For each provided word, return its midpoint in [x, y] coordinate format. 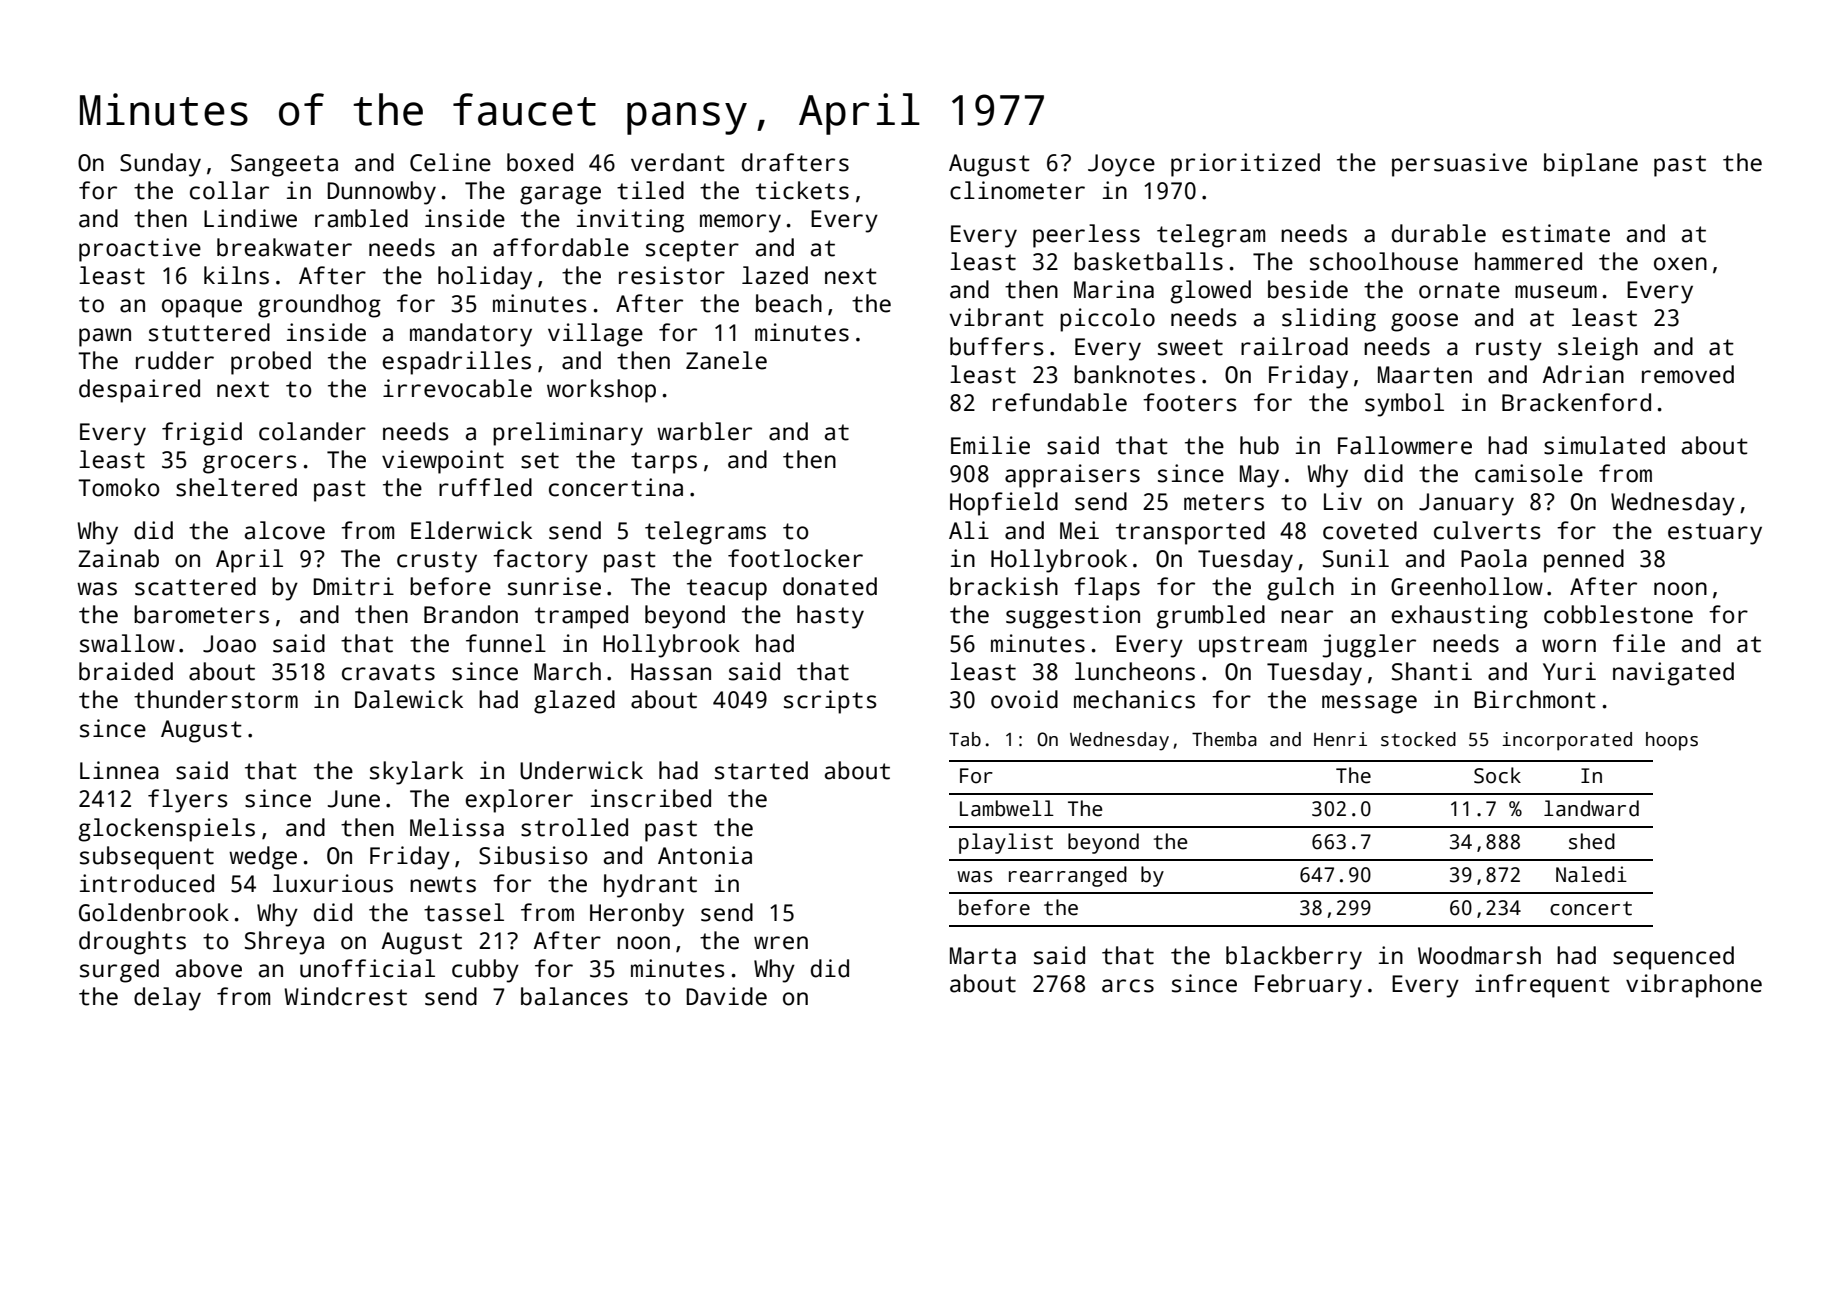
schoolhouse [1384, 261]
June [354, 799]
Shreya [284, 943]
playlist [1006, 843]
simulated [1604, 445]
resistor [672, 275]
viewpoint [443, 462]
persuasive [1459, 165]
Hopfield [1004, 504]
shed [1592, 841]
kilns [236, 275]
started [761, 770]
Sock [1497, 775]
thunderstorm [216, 699]
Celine [450, 162]
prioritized [1245, 165]
